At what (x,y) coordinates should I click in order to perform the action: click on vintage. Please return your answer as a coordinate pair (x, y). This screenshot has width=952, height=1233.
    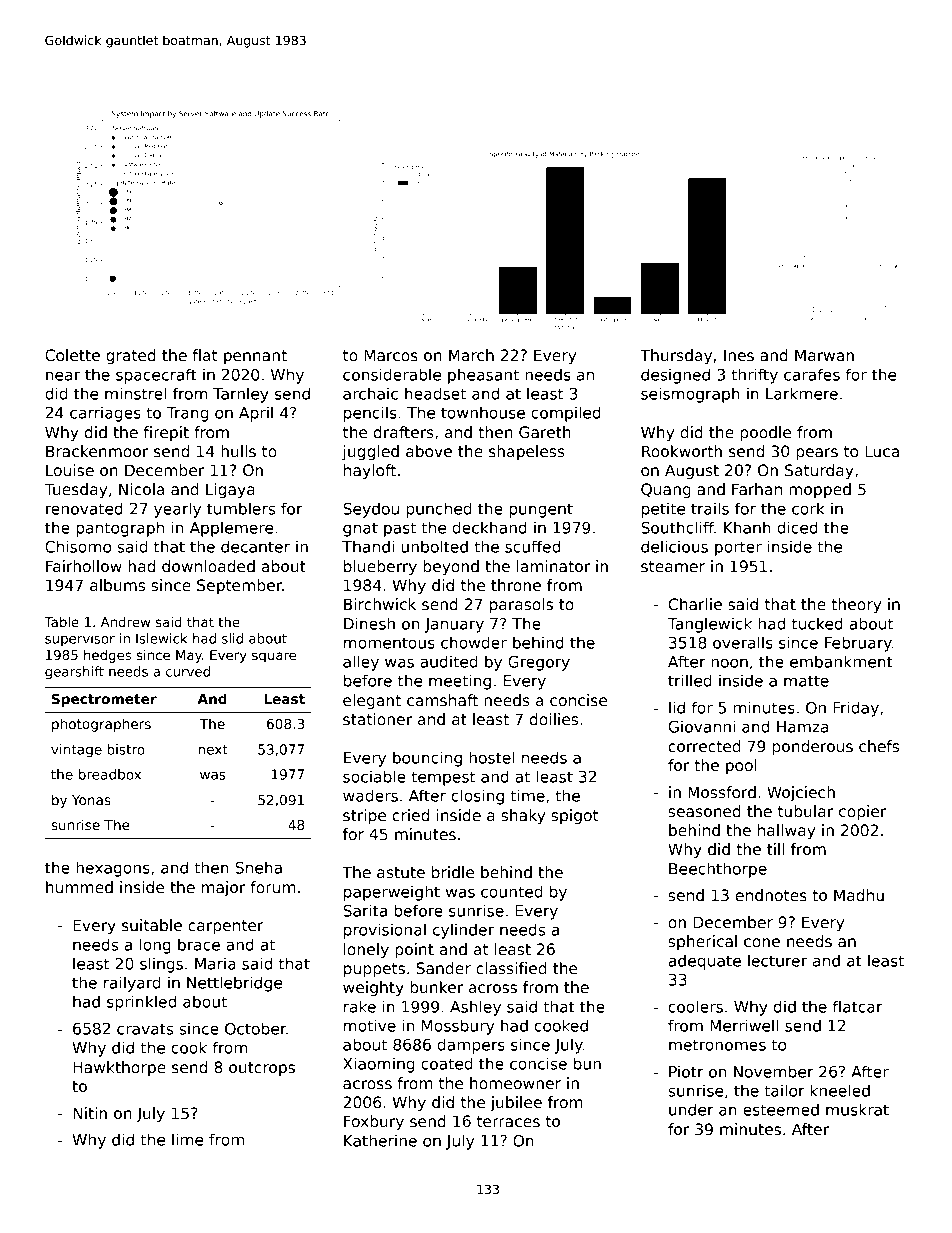
    Looking at the image, I should click on (76, 751).
